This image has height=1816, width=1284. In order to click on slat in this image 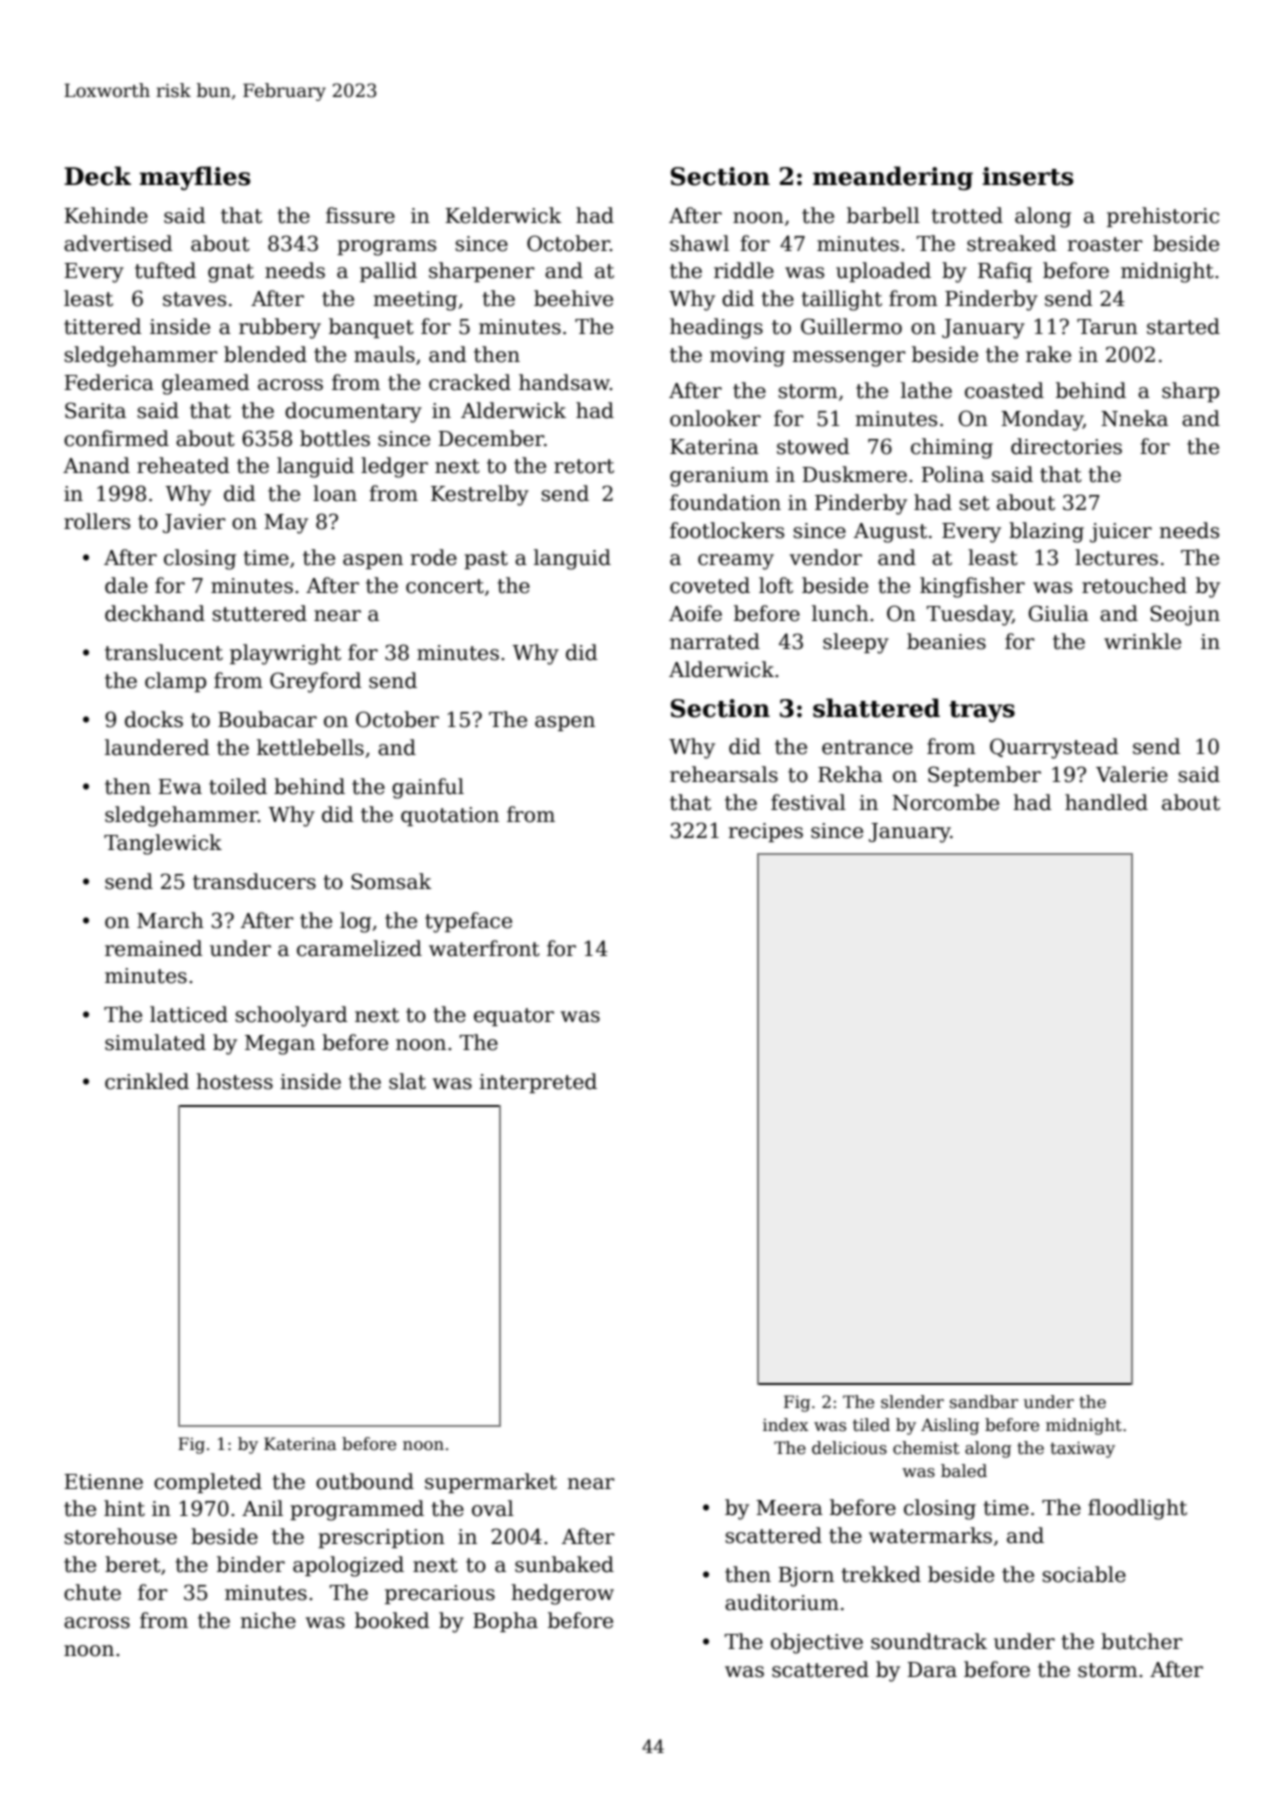, I will do `click(407, 1081)`.
